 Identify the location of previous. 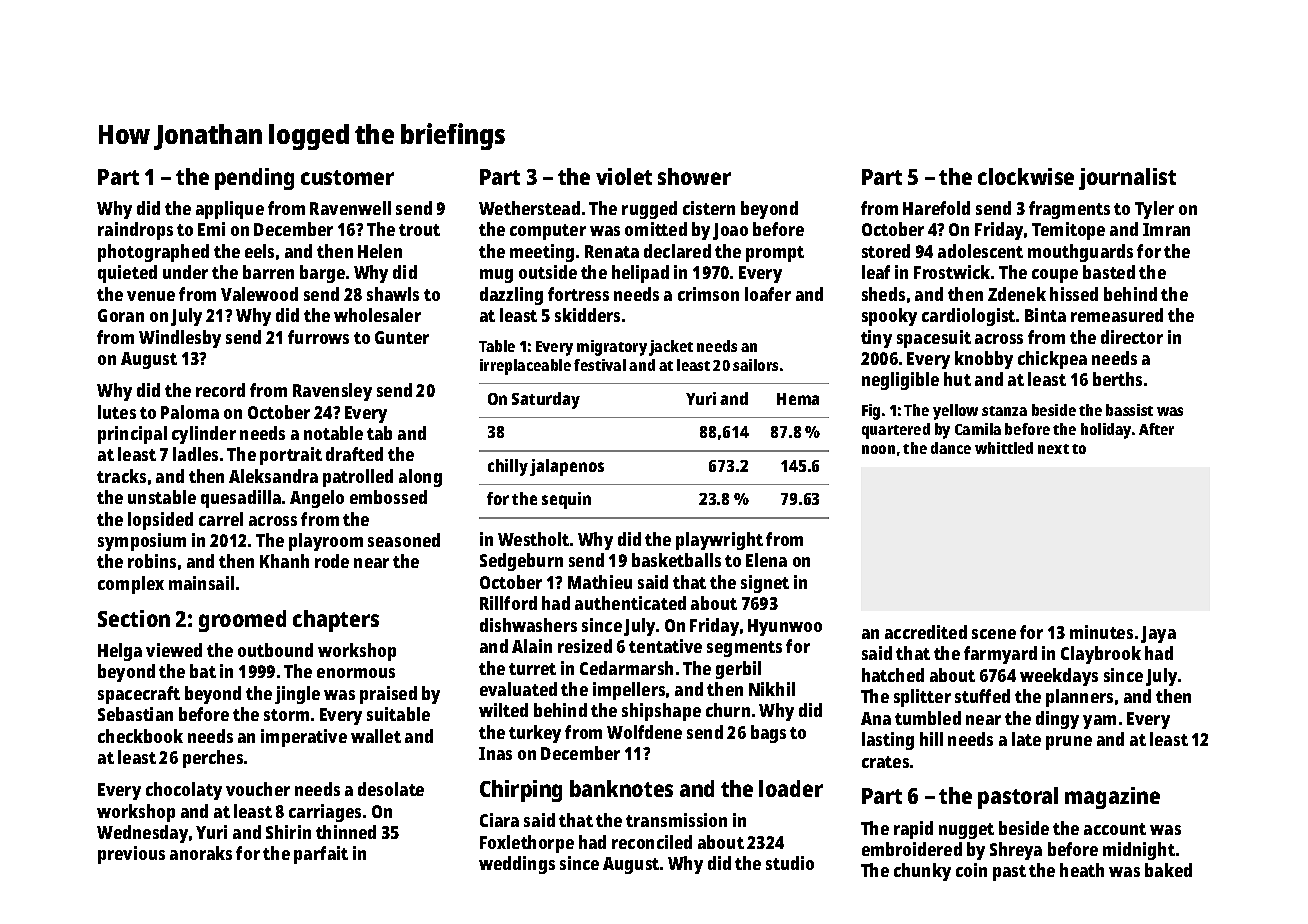
(131, 855).
